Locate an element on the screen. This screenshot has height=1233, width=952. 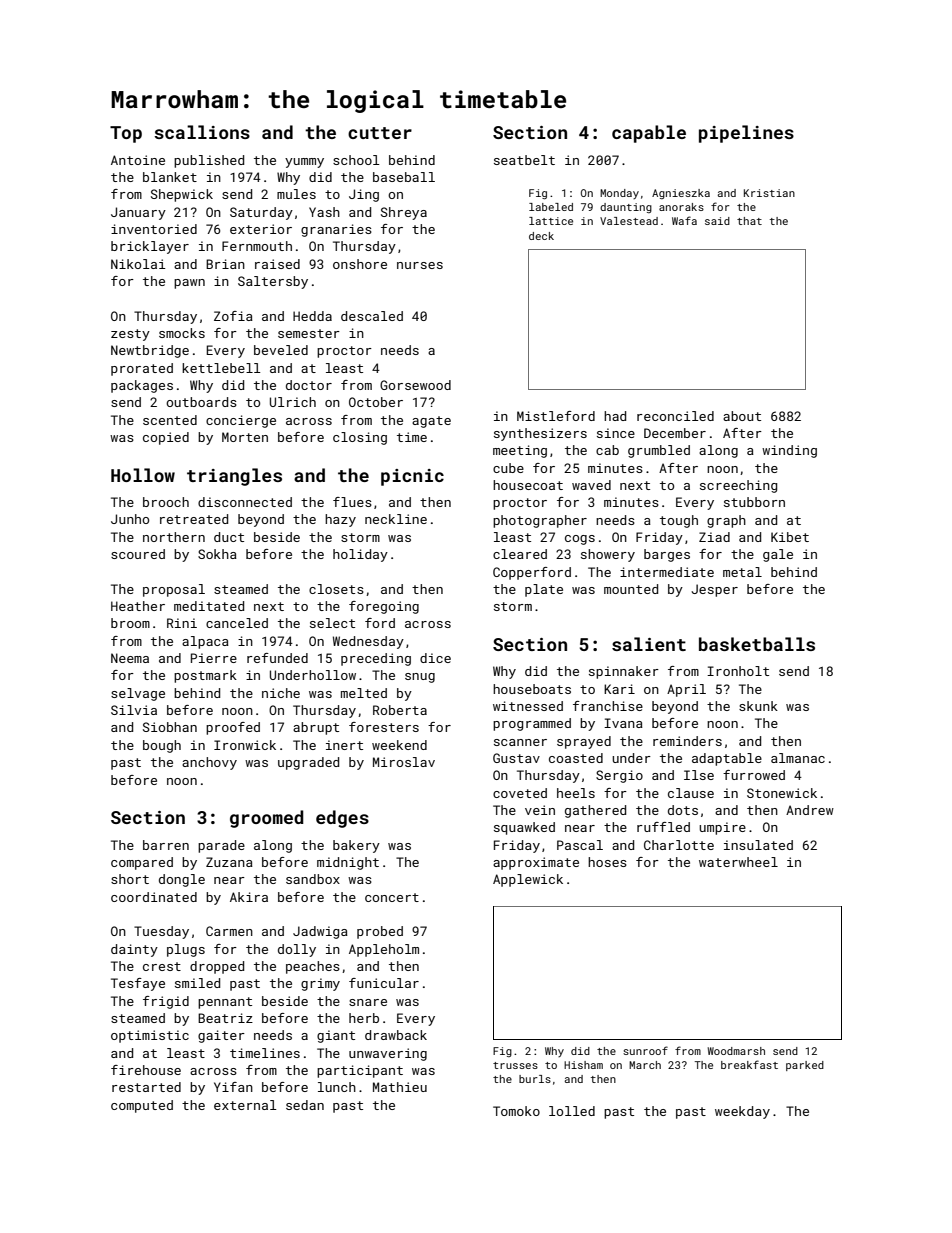
giant is located at coordinates (336, 1036).
